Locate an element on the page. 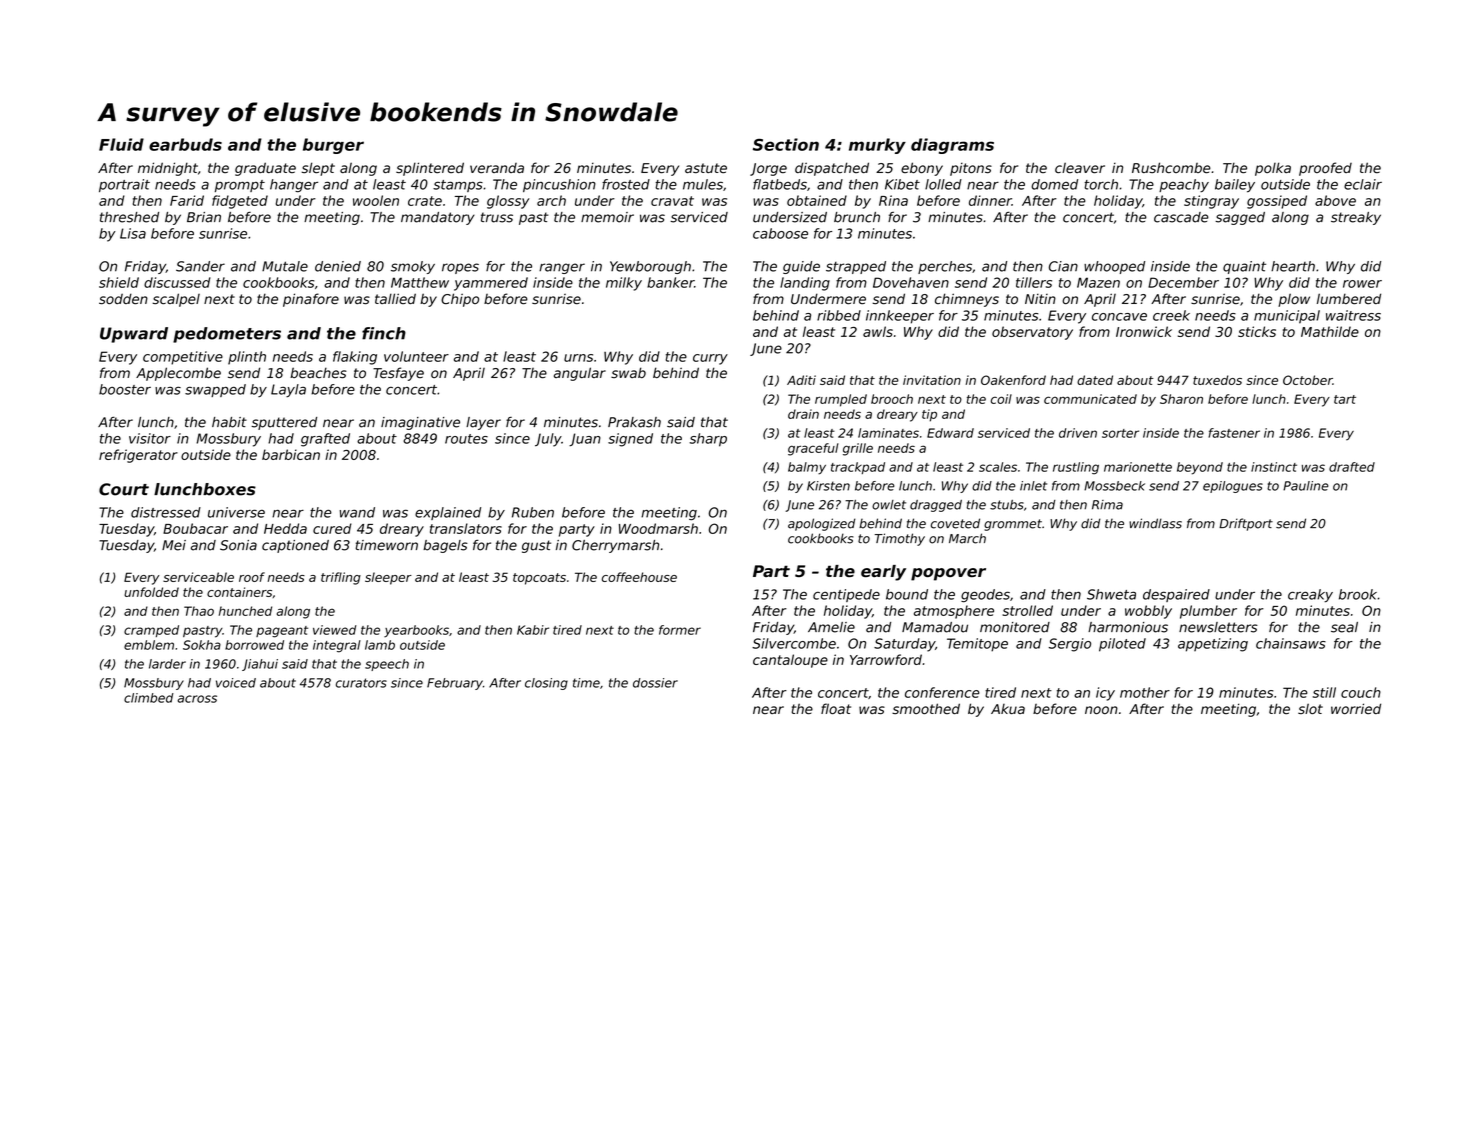 The height and width of the document is (1143, 1480). polka is located at coordinates (1273, 169).
